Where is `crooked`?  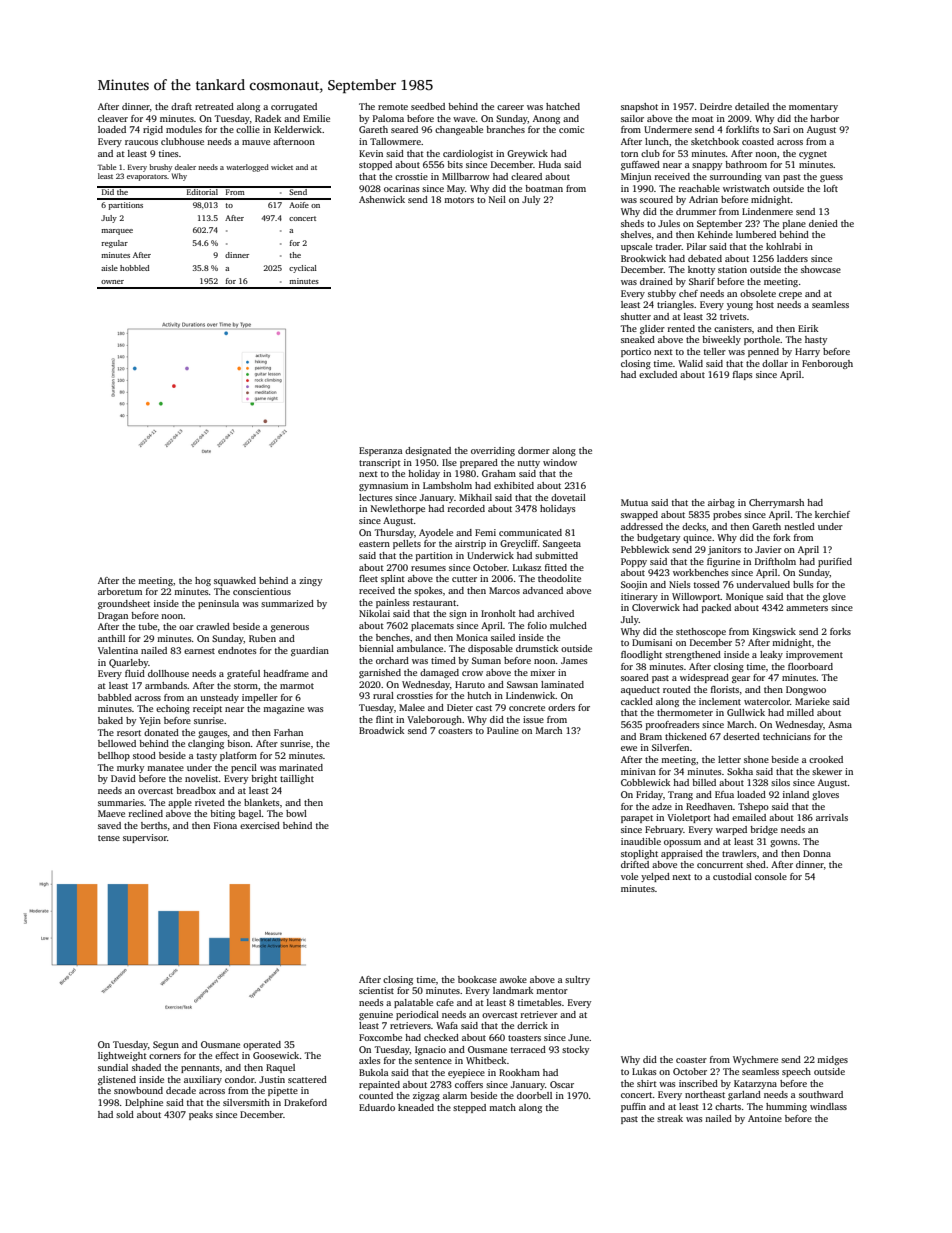 crooked is located at coordinates (826, 759).
